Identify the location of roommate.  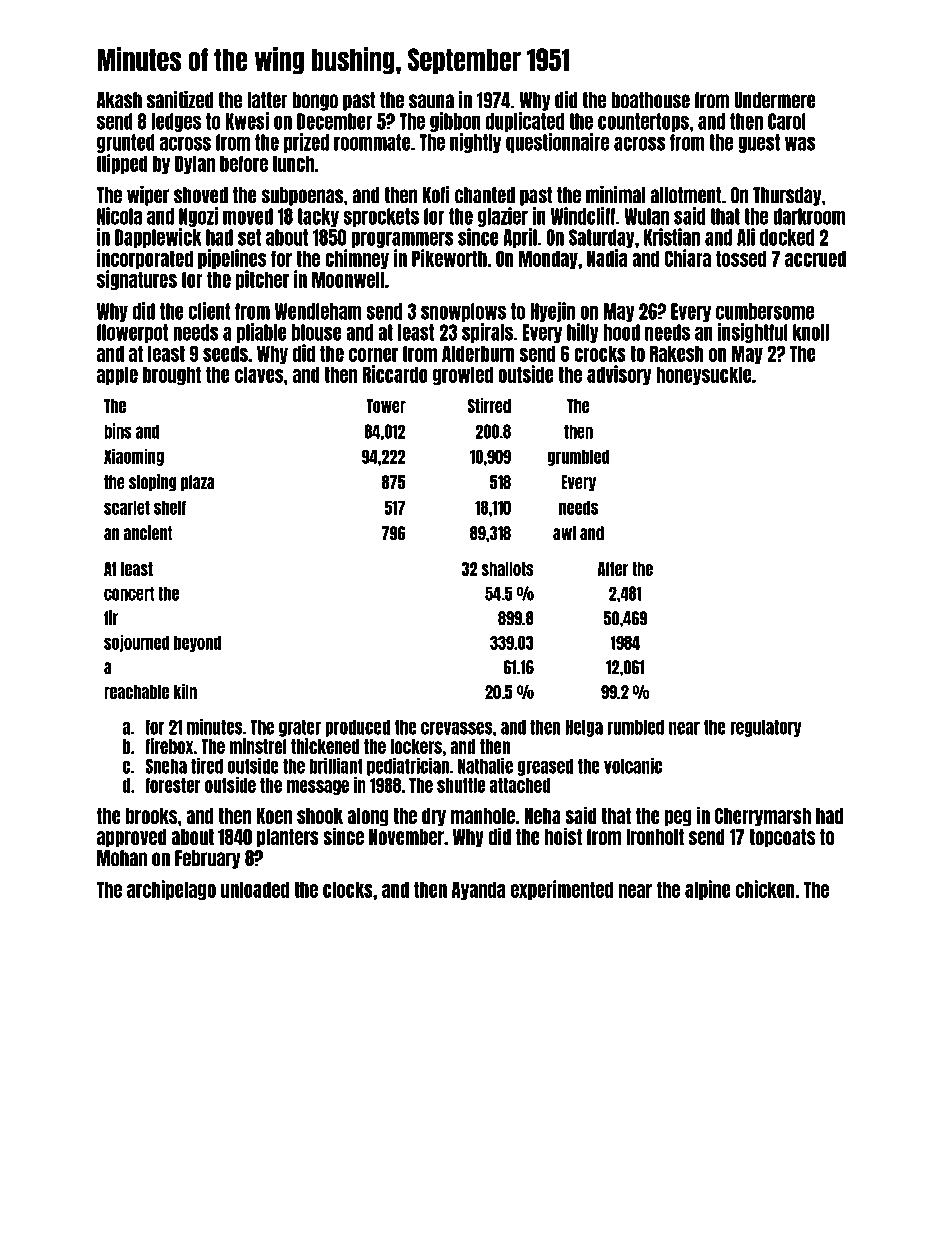
(372, 142).
